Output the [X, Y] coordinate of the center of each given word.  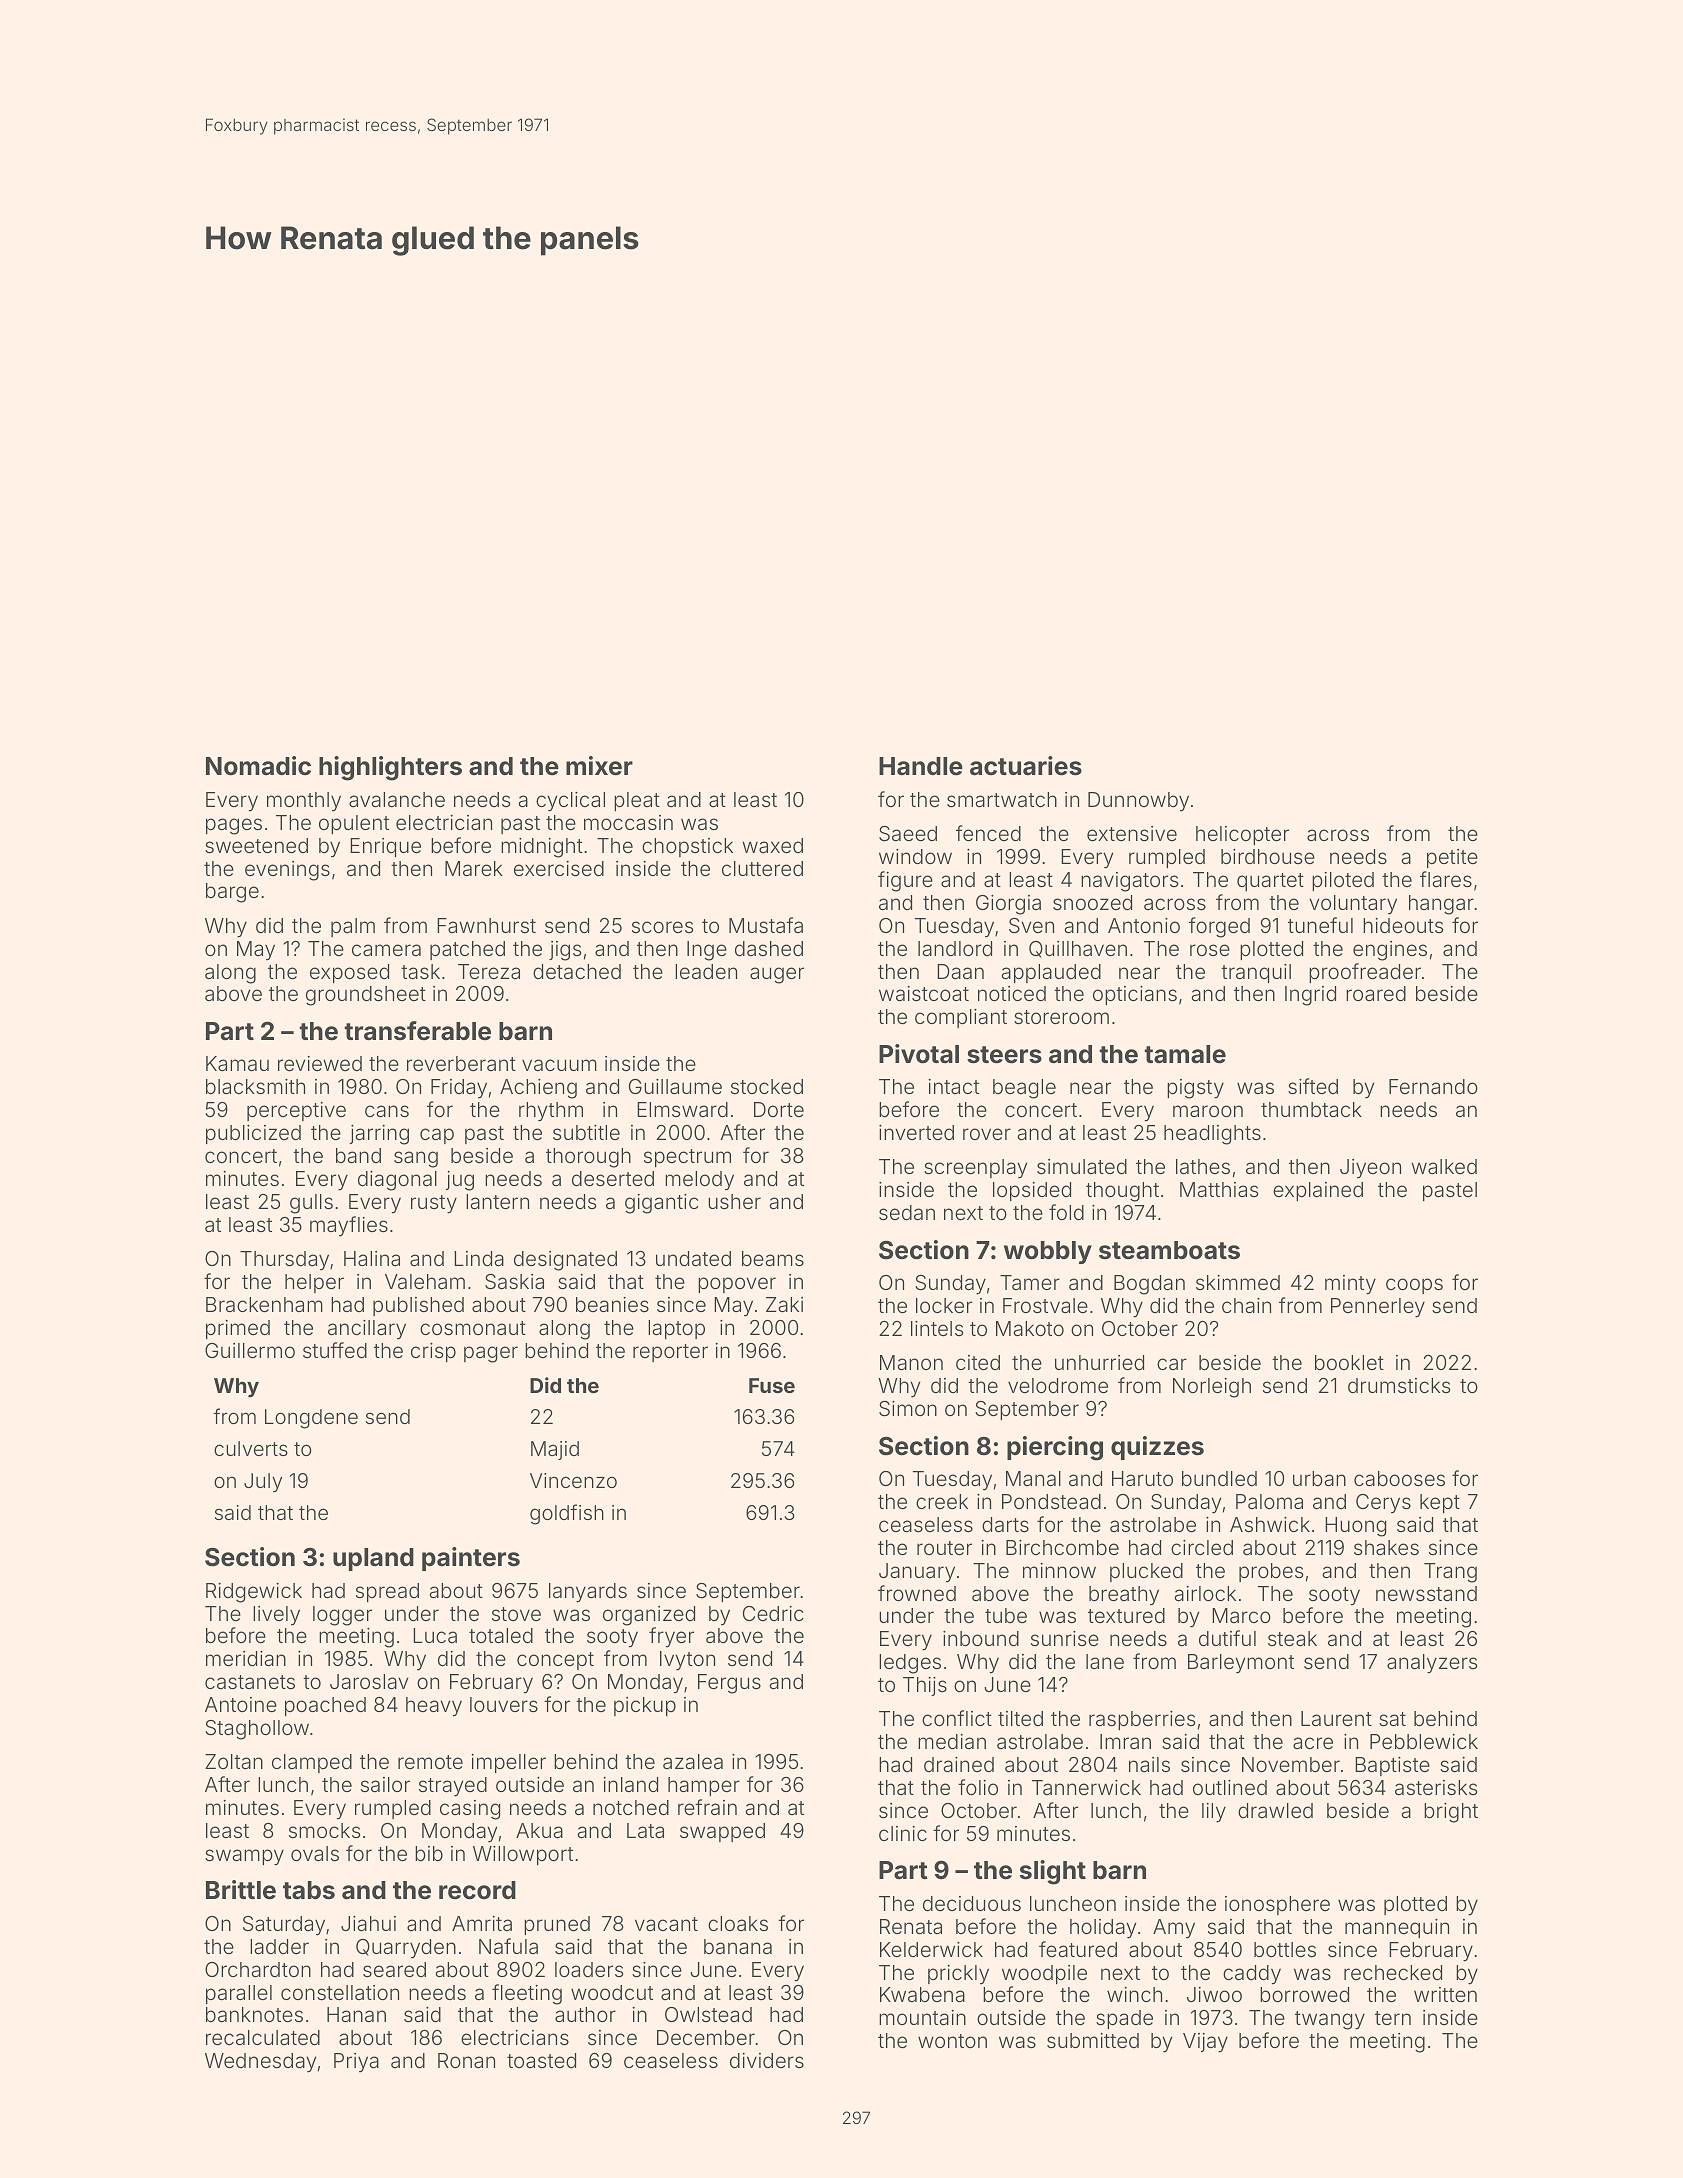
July [263, 1482]
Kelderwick [931, 1949]
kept [1440, 1503]
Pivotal [919, 1054]
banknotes [254, 2014]
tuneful [1320, 925]
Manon [911, 1362]
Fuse [772, 1385]
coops [1414, 1286]
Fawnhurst [486, 925]
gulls [311, 1204]
